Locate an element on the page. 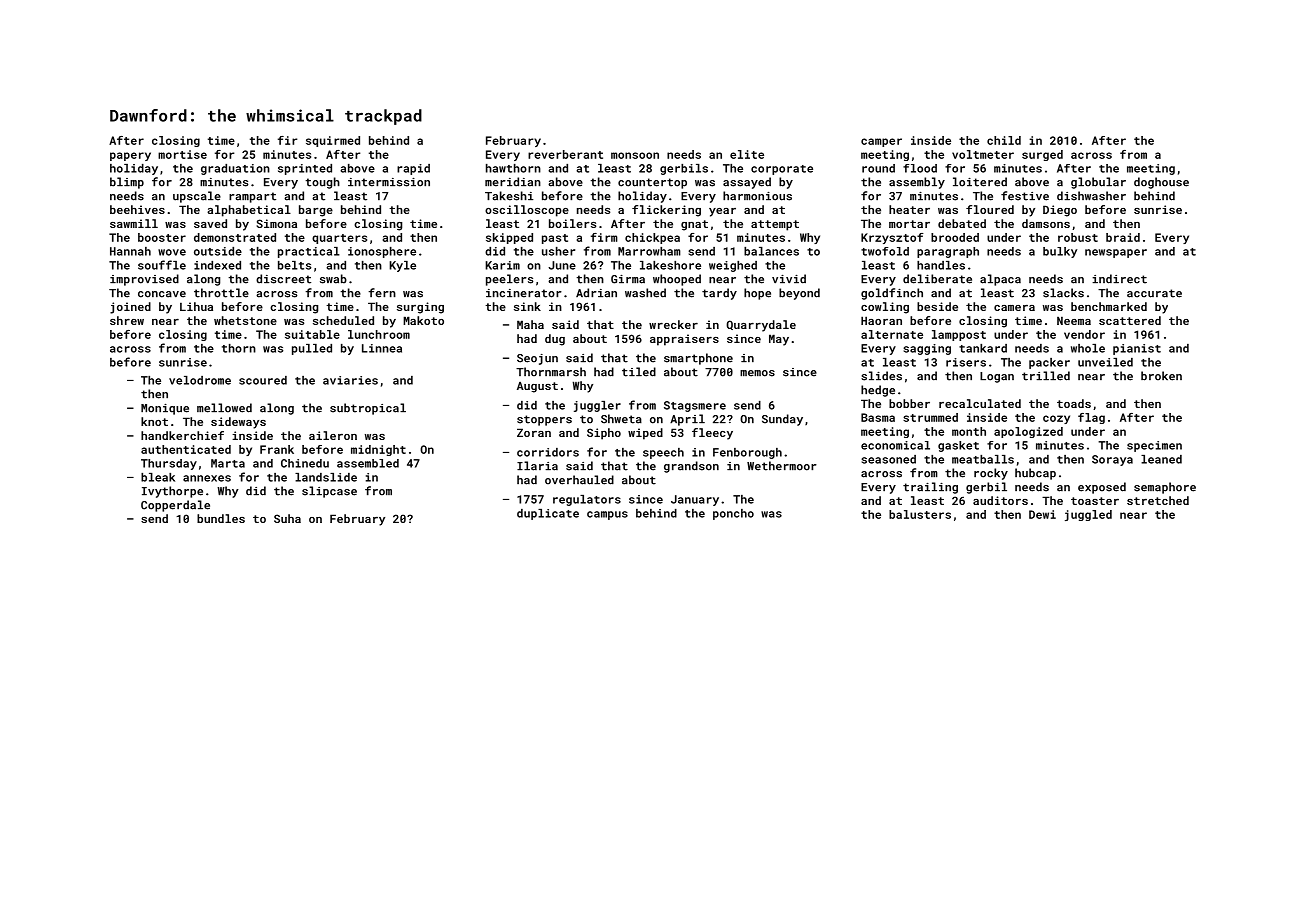  velodrome is located at coordinates (200, 380).
